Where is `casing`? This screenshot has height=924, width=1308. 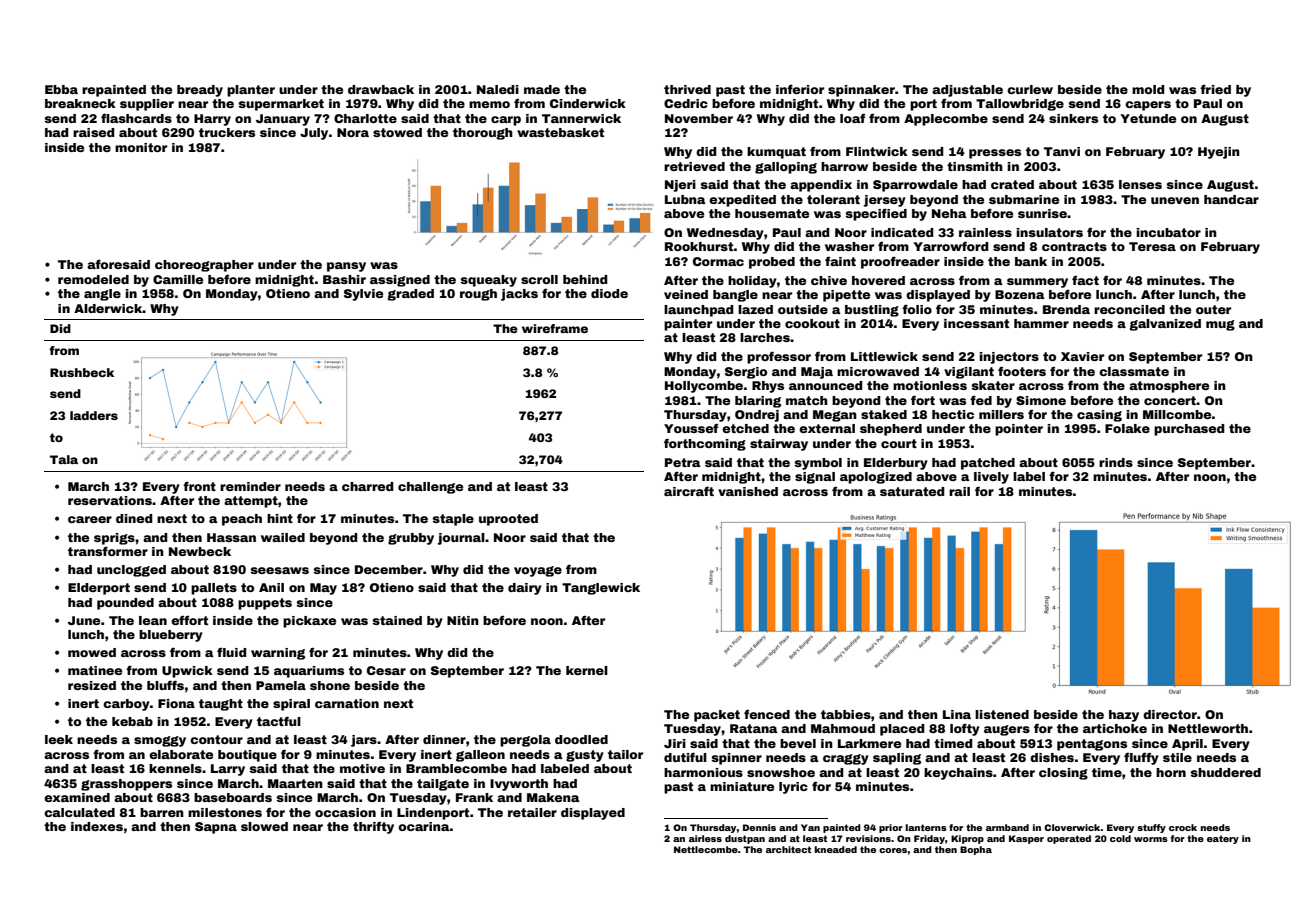
casing is located at coordinates (1099, 416).
